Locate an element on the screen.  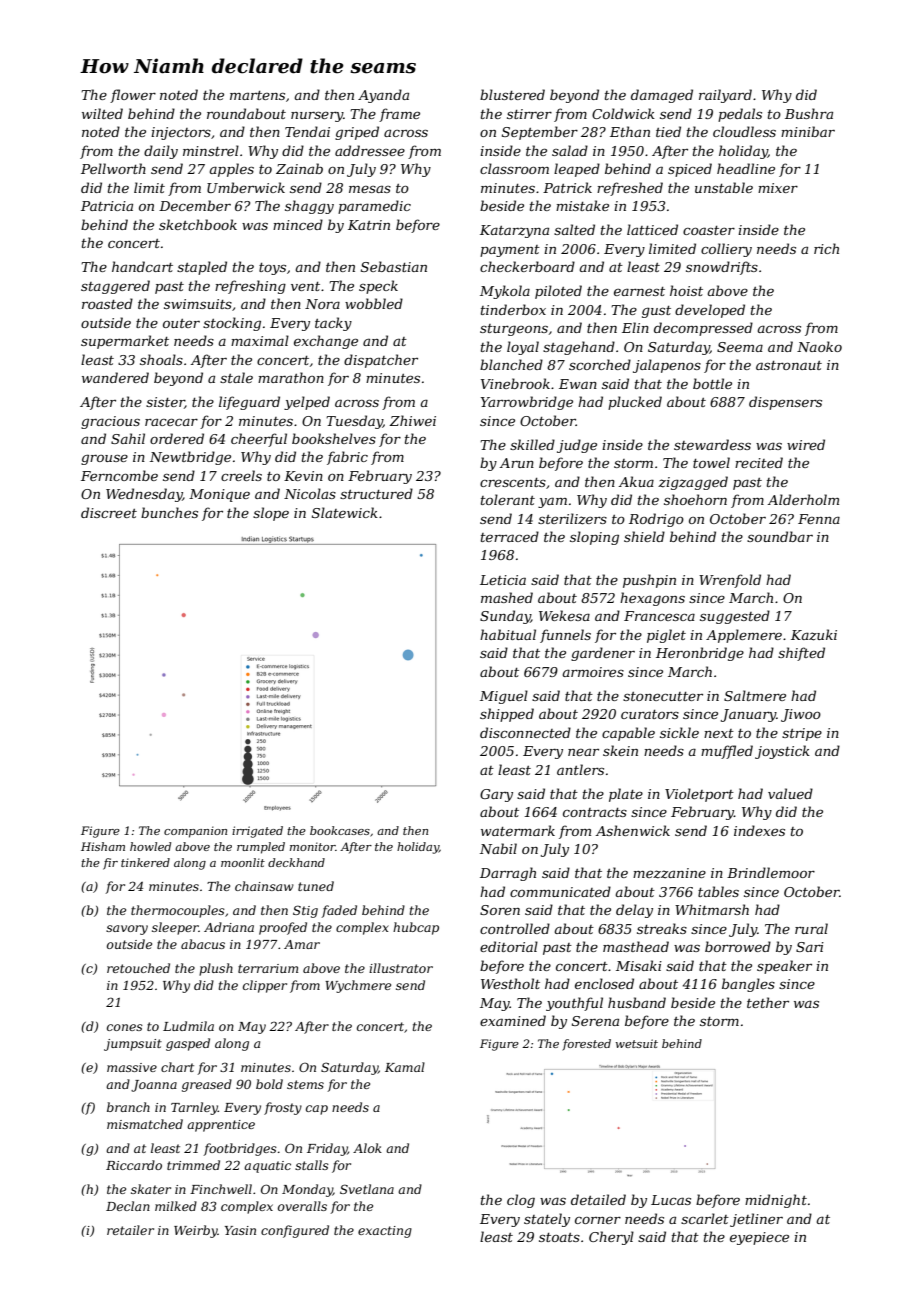
howled is located at coordinates (150, 846).
